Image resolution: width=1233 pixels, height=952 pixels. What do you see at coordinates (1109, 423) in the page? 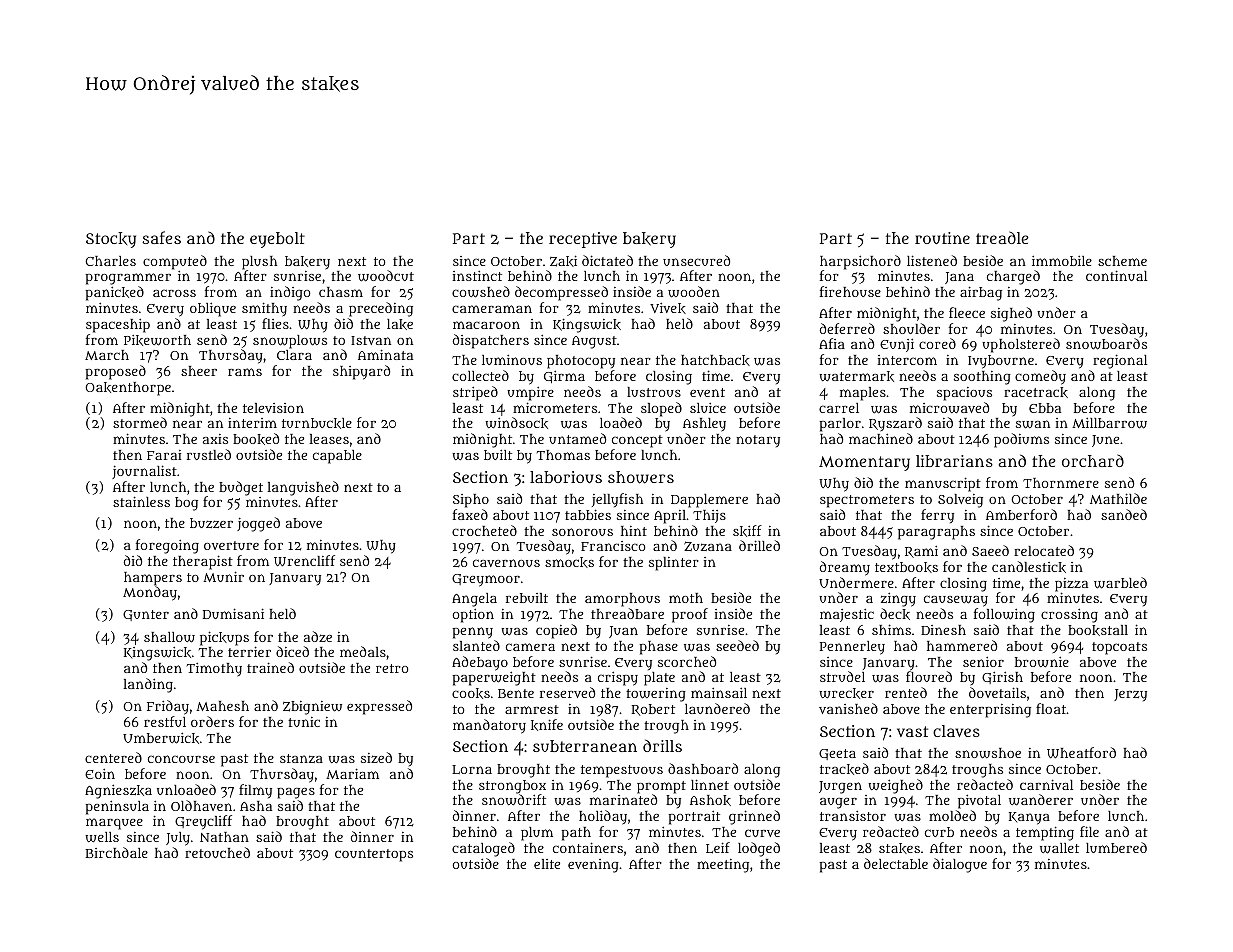
I see `Millbarrow` at bounding box center [1109, 423].
